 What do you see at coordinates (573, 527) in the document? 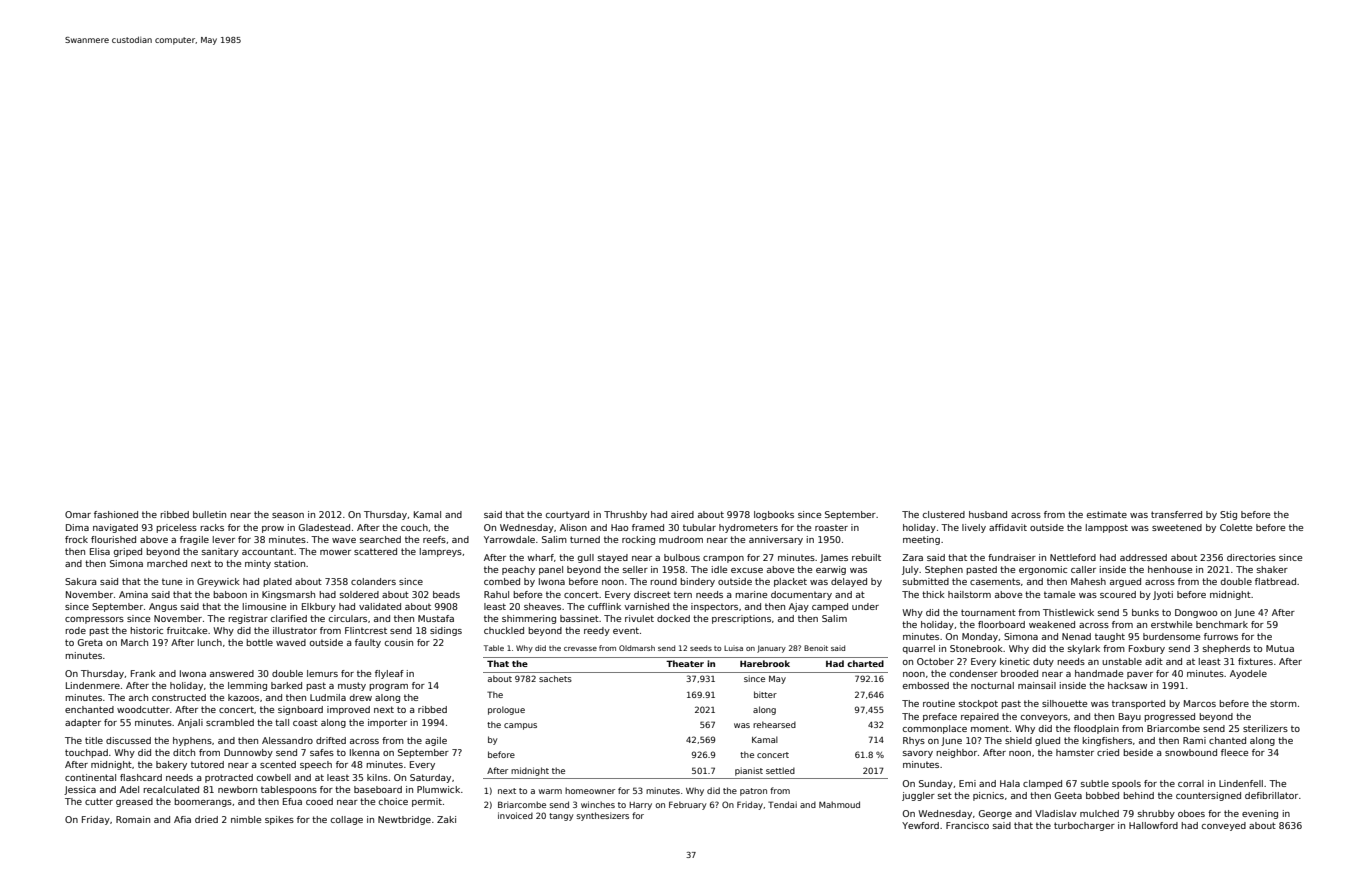
I see `Alison` at bounding box center [573, 527].
